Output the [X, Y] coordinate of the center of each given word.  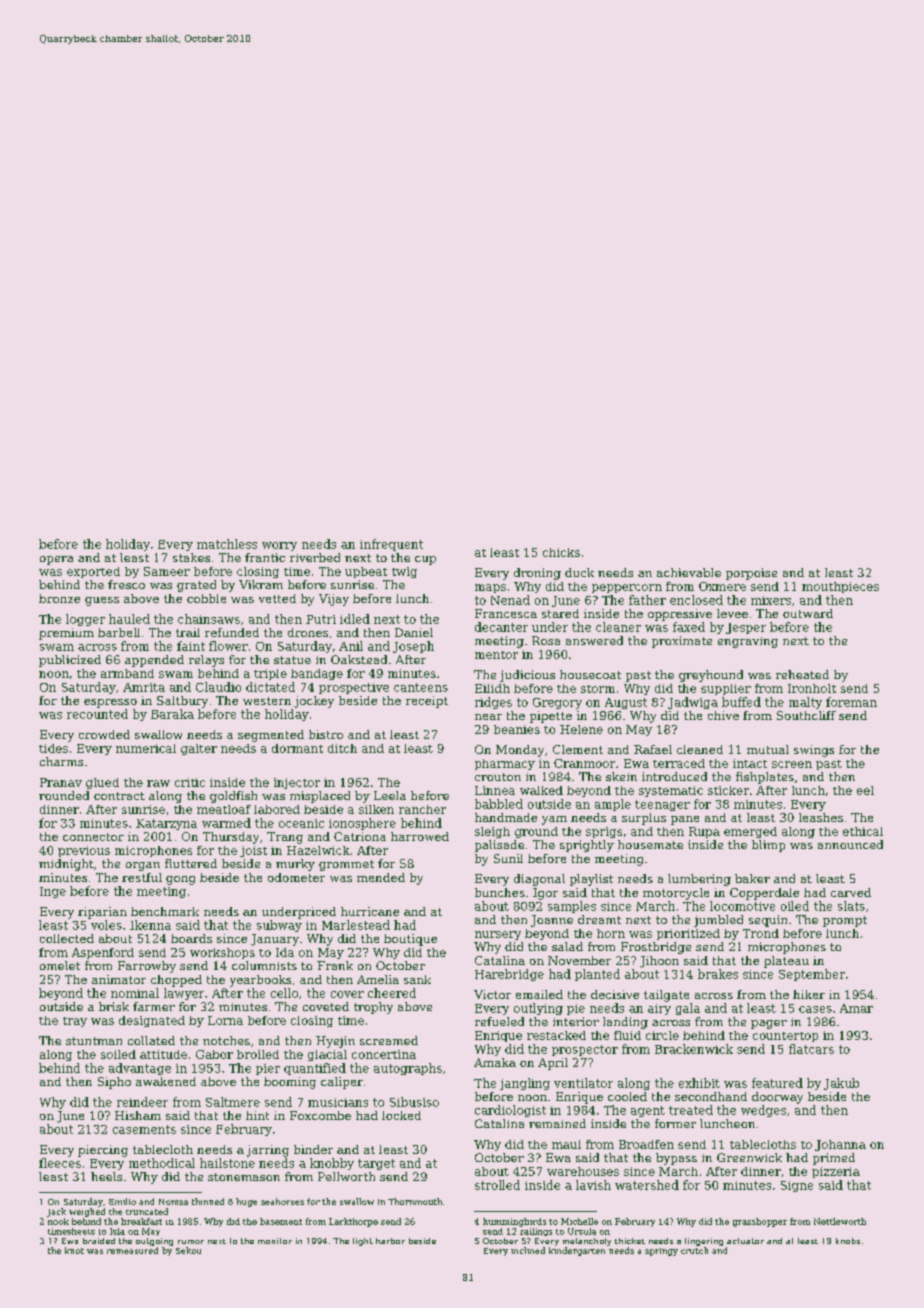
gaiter [199, 749]
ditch [342, 748]
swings [814, 751]
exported [93, 572]
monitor [275, 1241]
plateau [786, 962]
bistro [326, 734]
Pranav [61, 782]
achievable [689, 572]
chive [723, 715]
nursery [498, 935]
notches [226, 1040]
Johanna [840, 1145]
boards [191, 938]
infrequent [391, 545]
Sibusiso [414, 1102]
